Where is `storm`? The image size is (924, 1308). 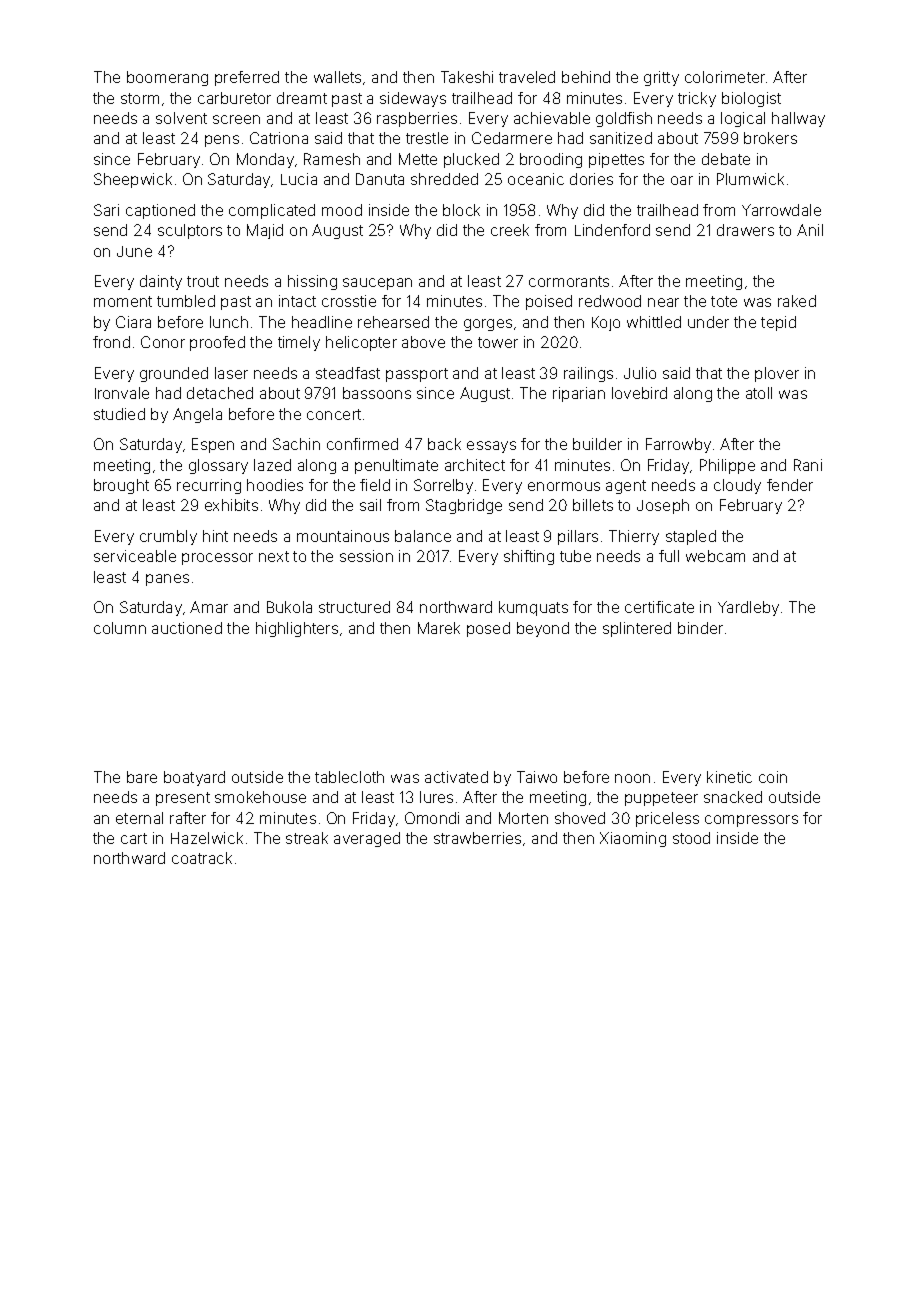
storm is located at coordinates (140, 98).
